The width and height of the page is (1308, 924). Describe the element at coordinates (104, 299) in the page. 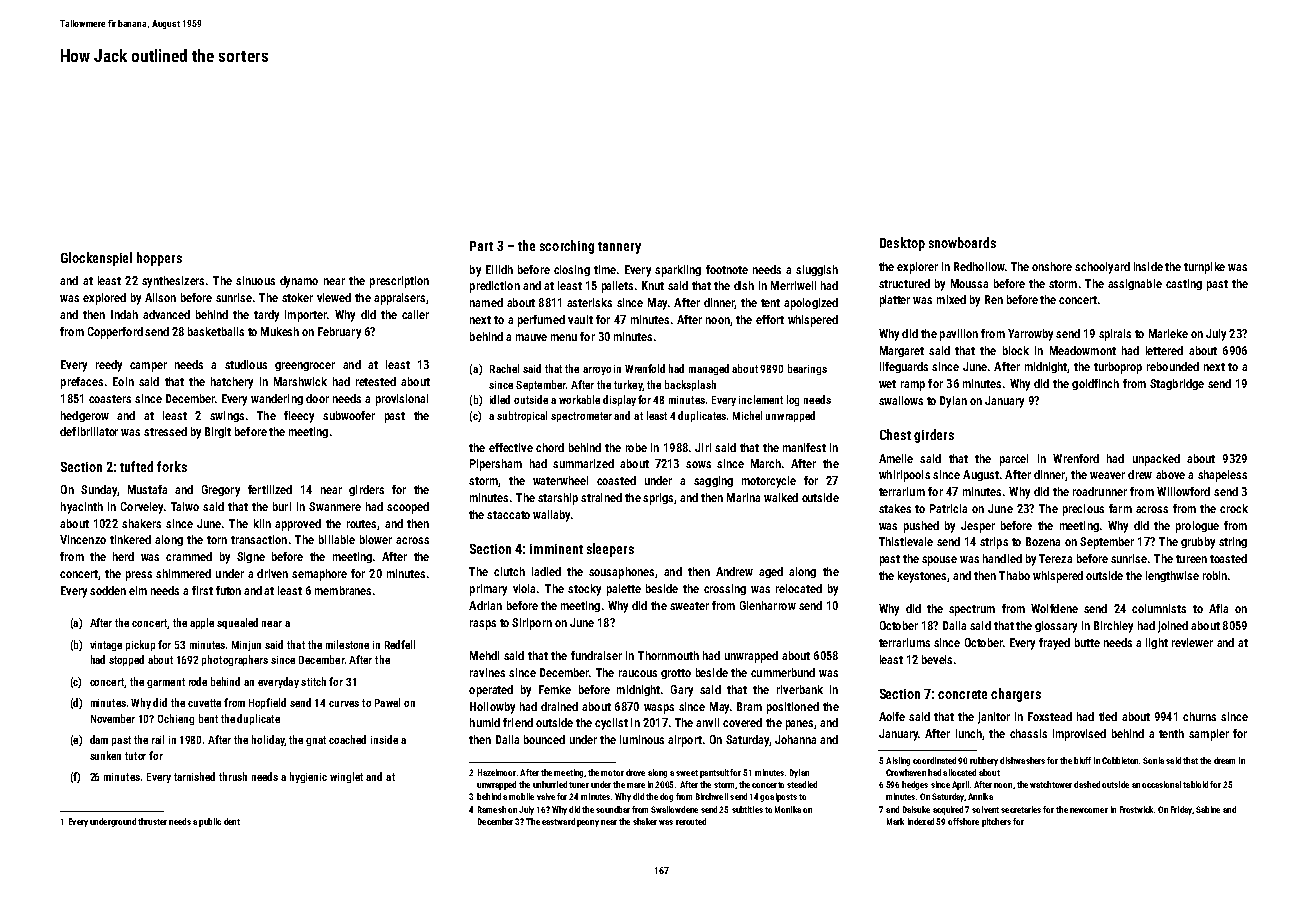

I see `explored` at that location.
